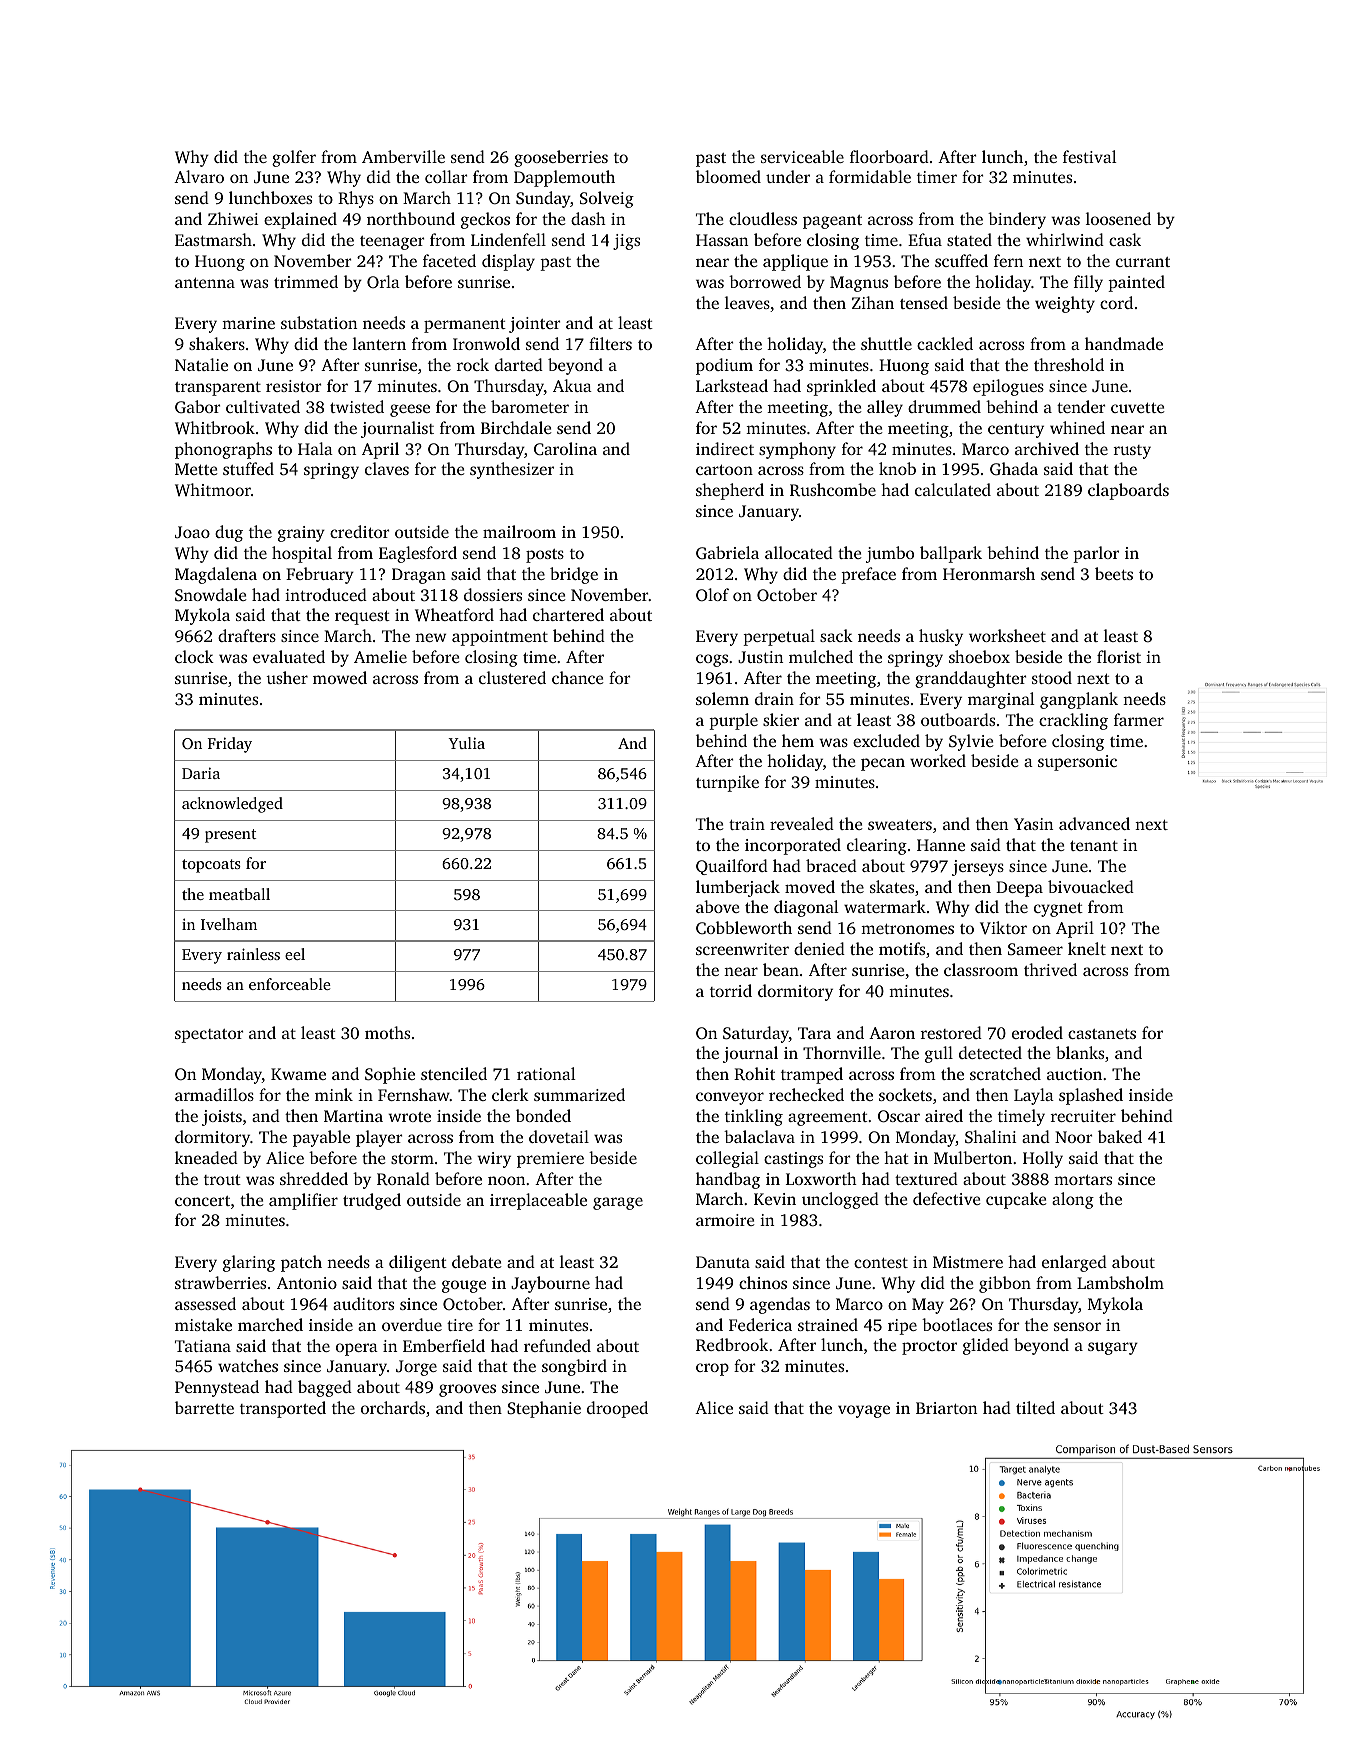  I want to click on bindery, so click(1017, 220).
